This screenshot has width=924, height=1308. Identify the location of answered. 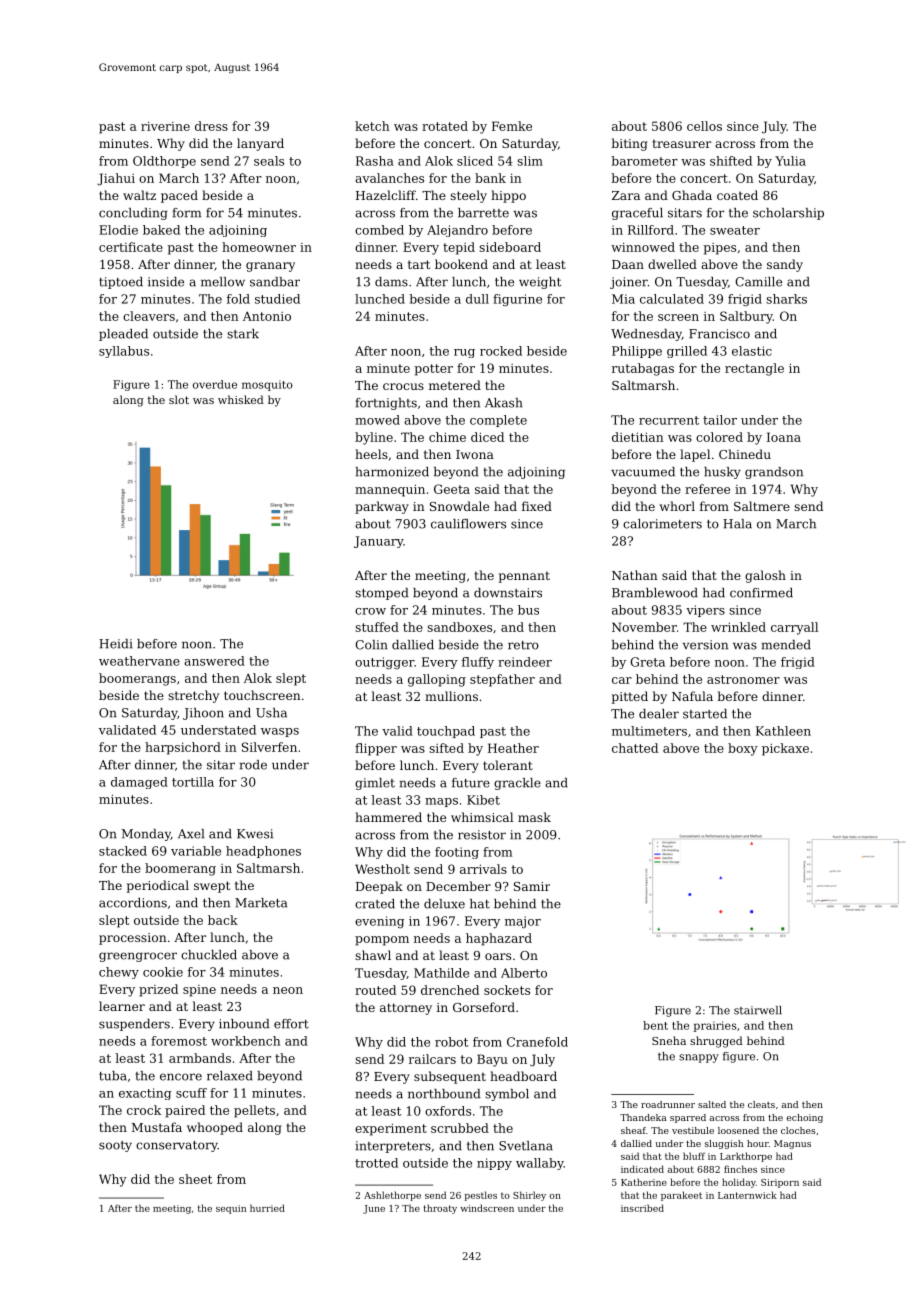
(214, 661).
